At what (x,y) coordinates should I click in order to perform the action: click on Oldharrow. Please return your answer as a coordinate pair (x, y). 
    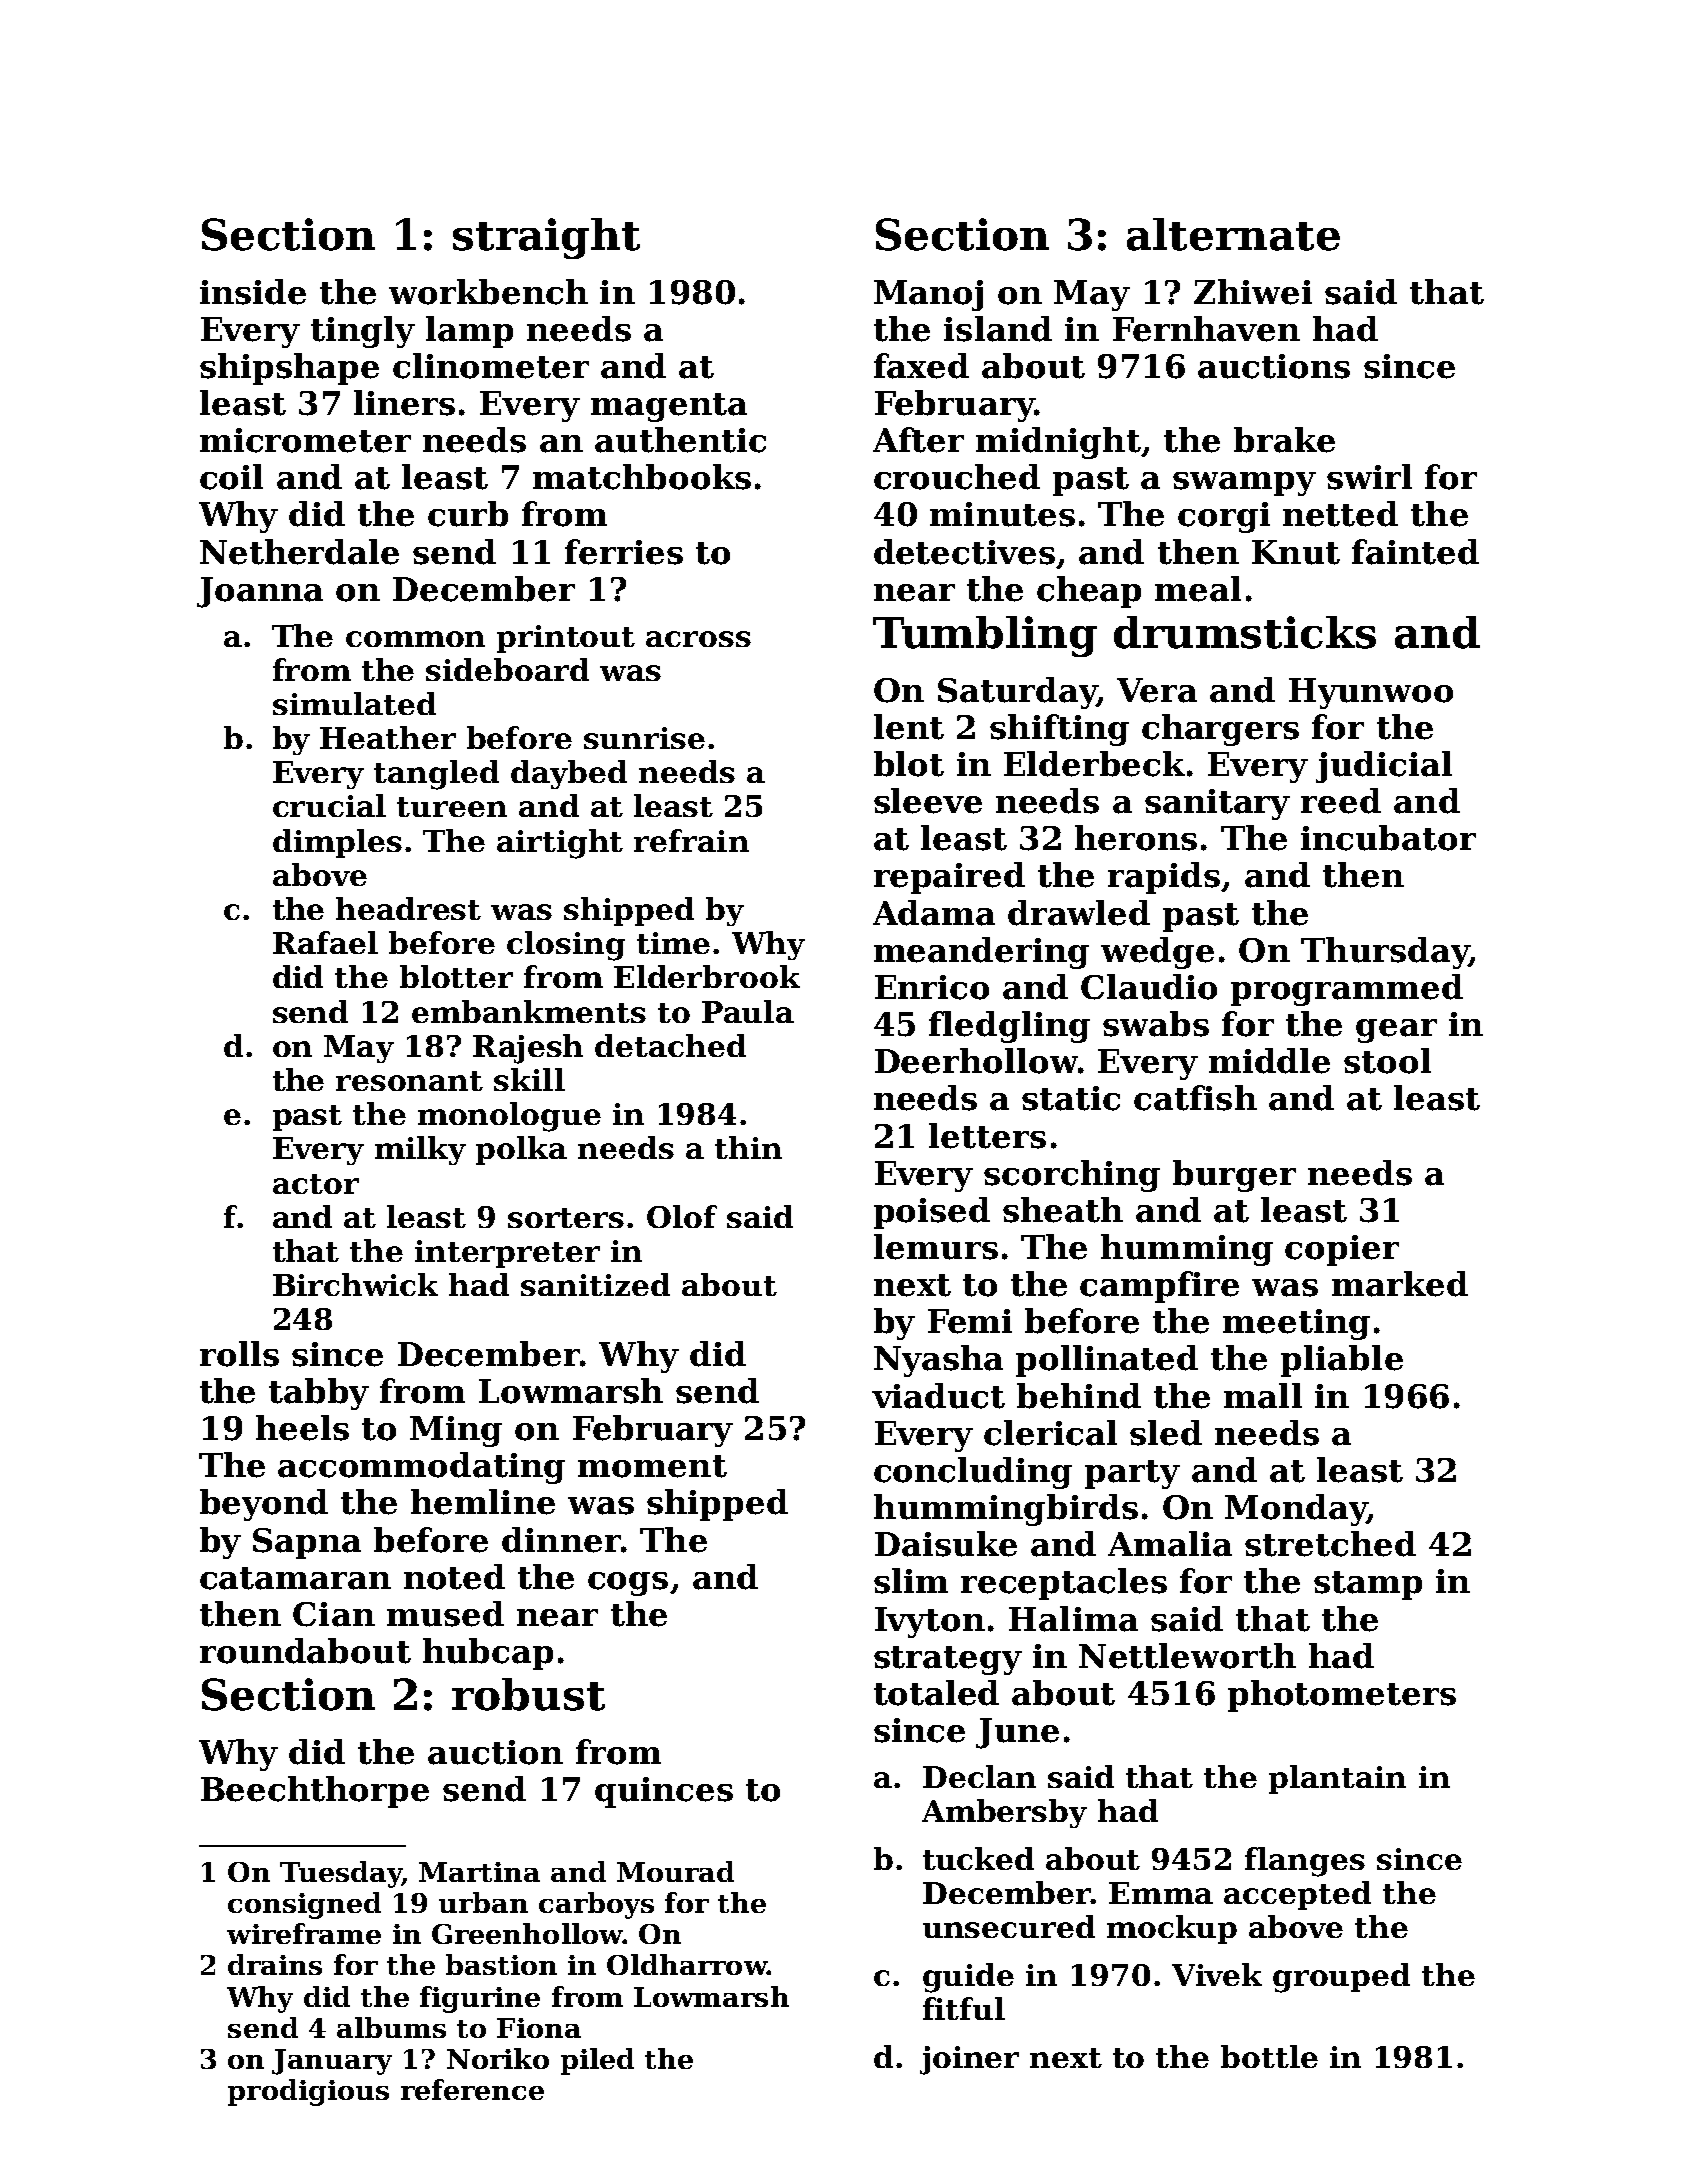
    Looking at the image, I should click on (687, 1964).
